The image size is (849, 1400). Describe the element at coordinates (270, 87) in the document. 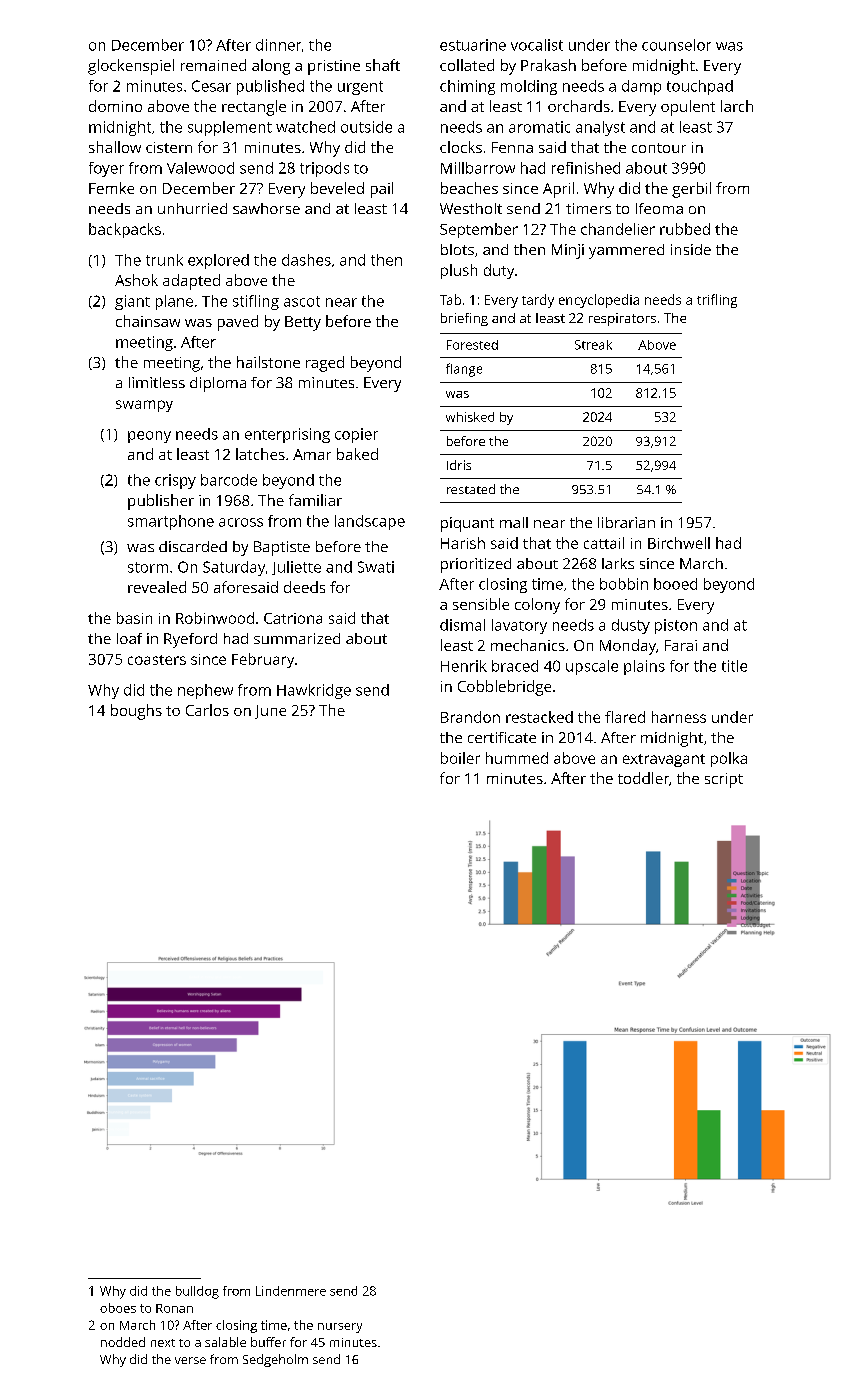

I see `published` at that location.
